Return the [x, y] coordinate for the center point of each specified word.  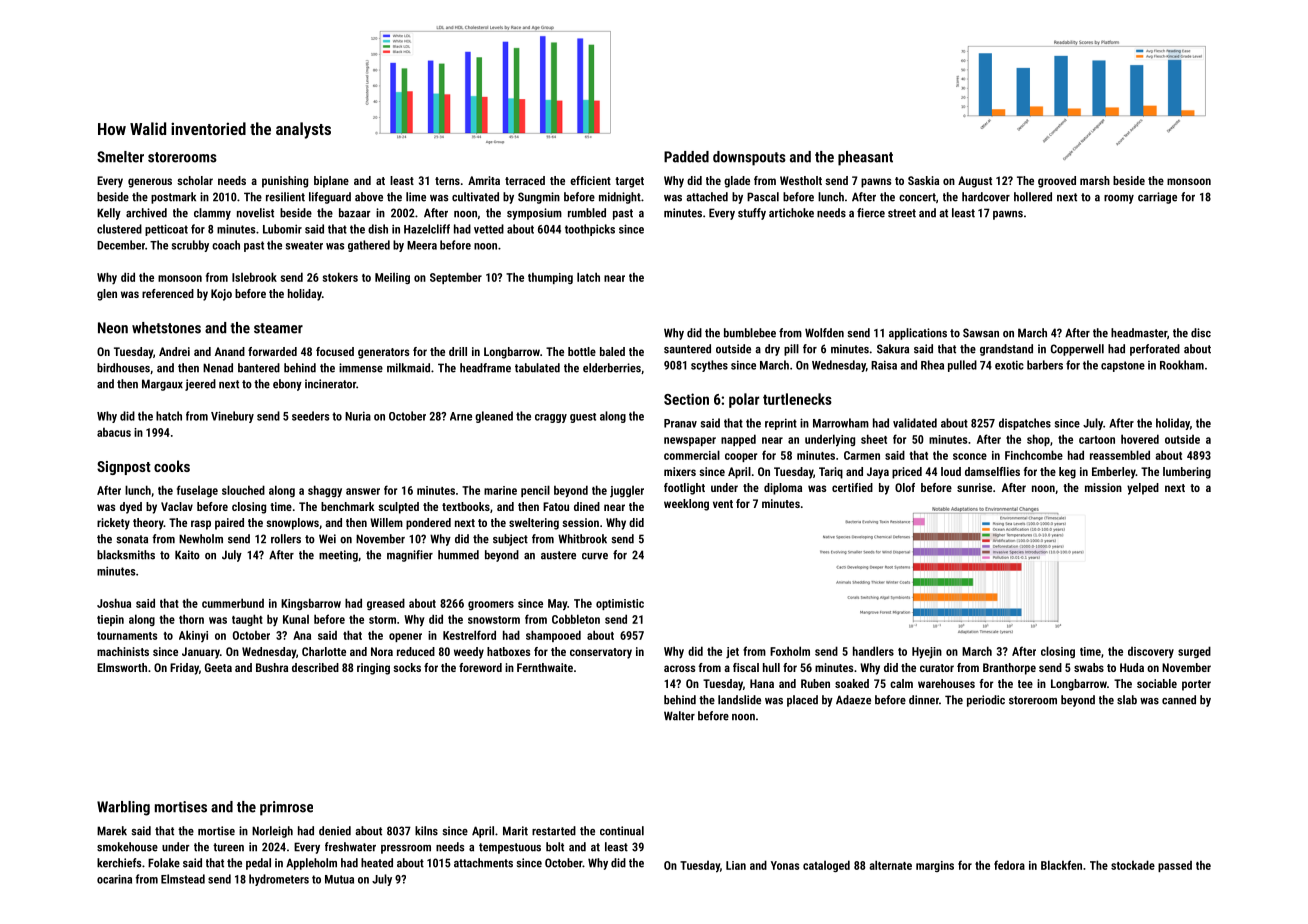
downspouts [749, 158]
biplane [331, 182]
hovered [1140, 439]
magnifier [410, 556]
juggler [627, 491]
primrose [286, 808]
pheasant [865, 158]
